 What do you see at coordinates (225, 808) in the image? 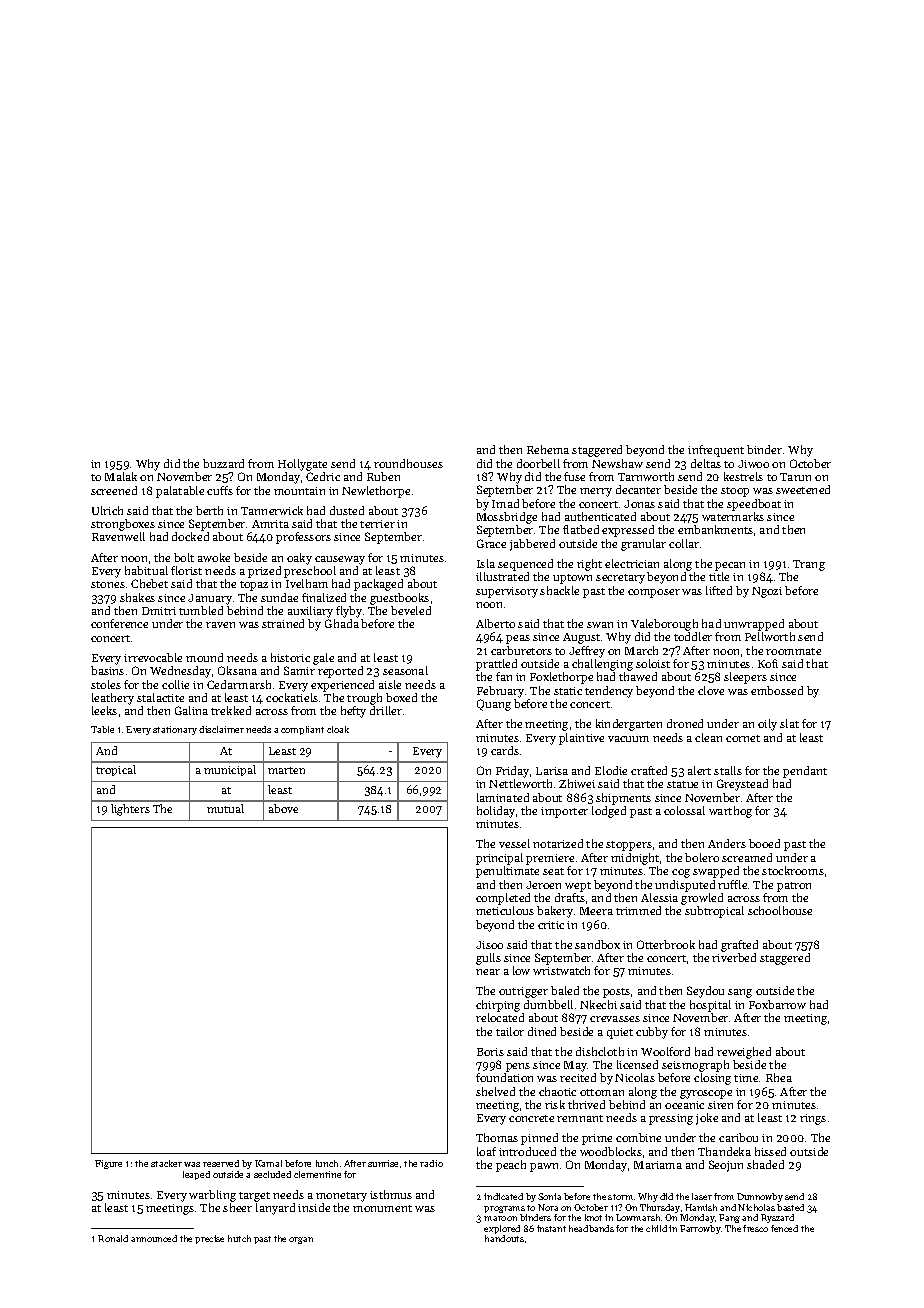
I see `mutual` at bounding box center [225, 808].
